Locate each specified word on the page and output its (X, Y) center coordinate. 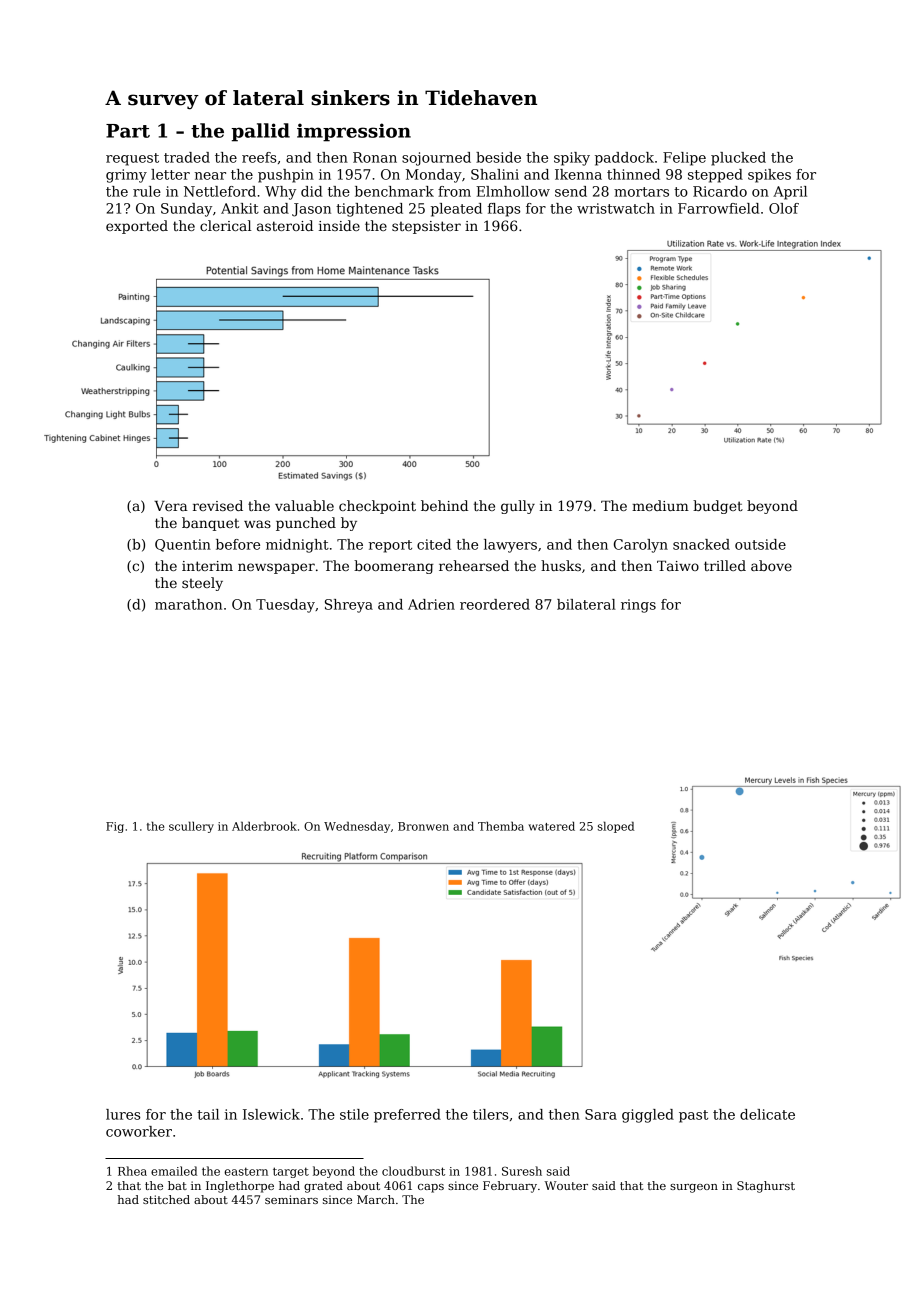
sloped (616, 827)
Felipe (684, 159)
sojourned (436, 159)
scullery (191, 827)
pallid (260, 132)
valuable (304, 505)
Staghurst (766, 1187)
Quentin (183, 545)
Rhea (132, 1171)
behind (444, 505)
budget (718, 507)
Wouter (566, 1185)
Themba (501, 826)
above (771, 565)
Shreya (349, 606)
